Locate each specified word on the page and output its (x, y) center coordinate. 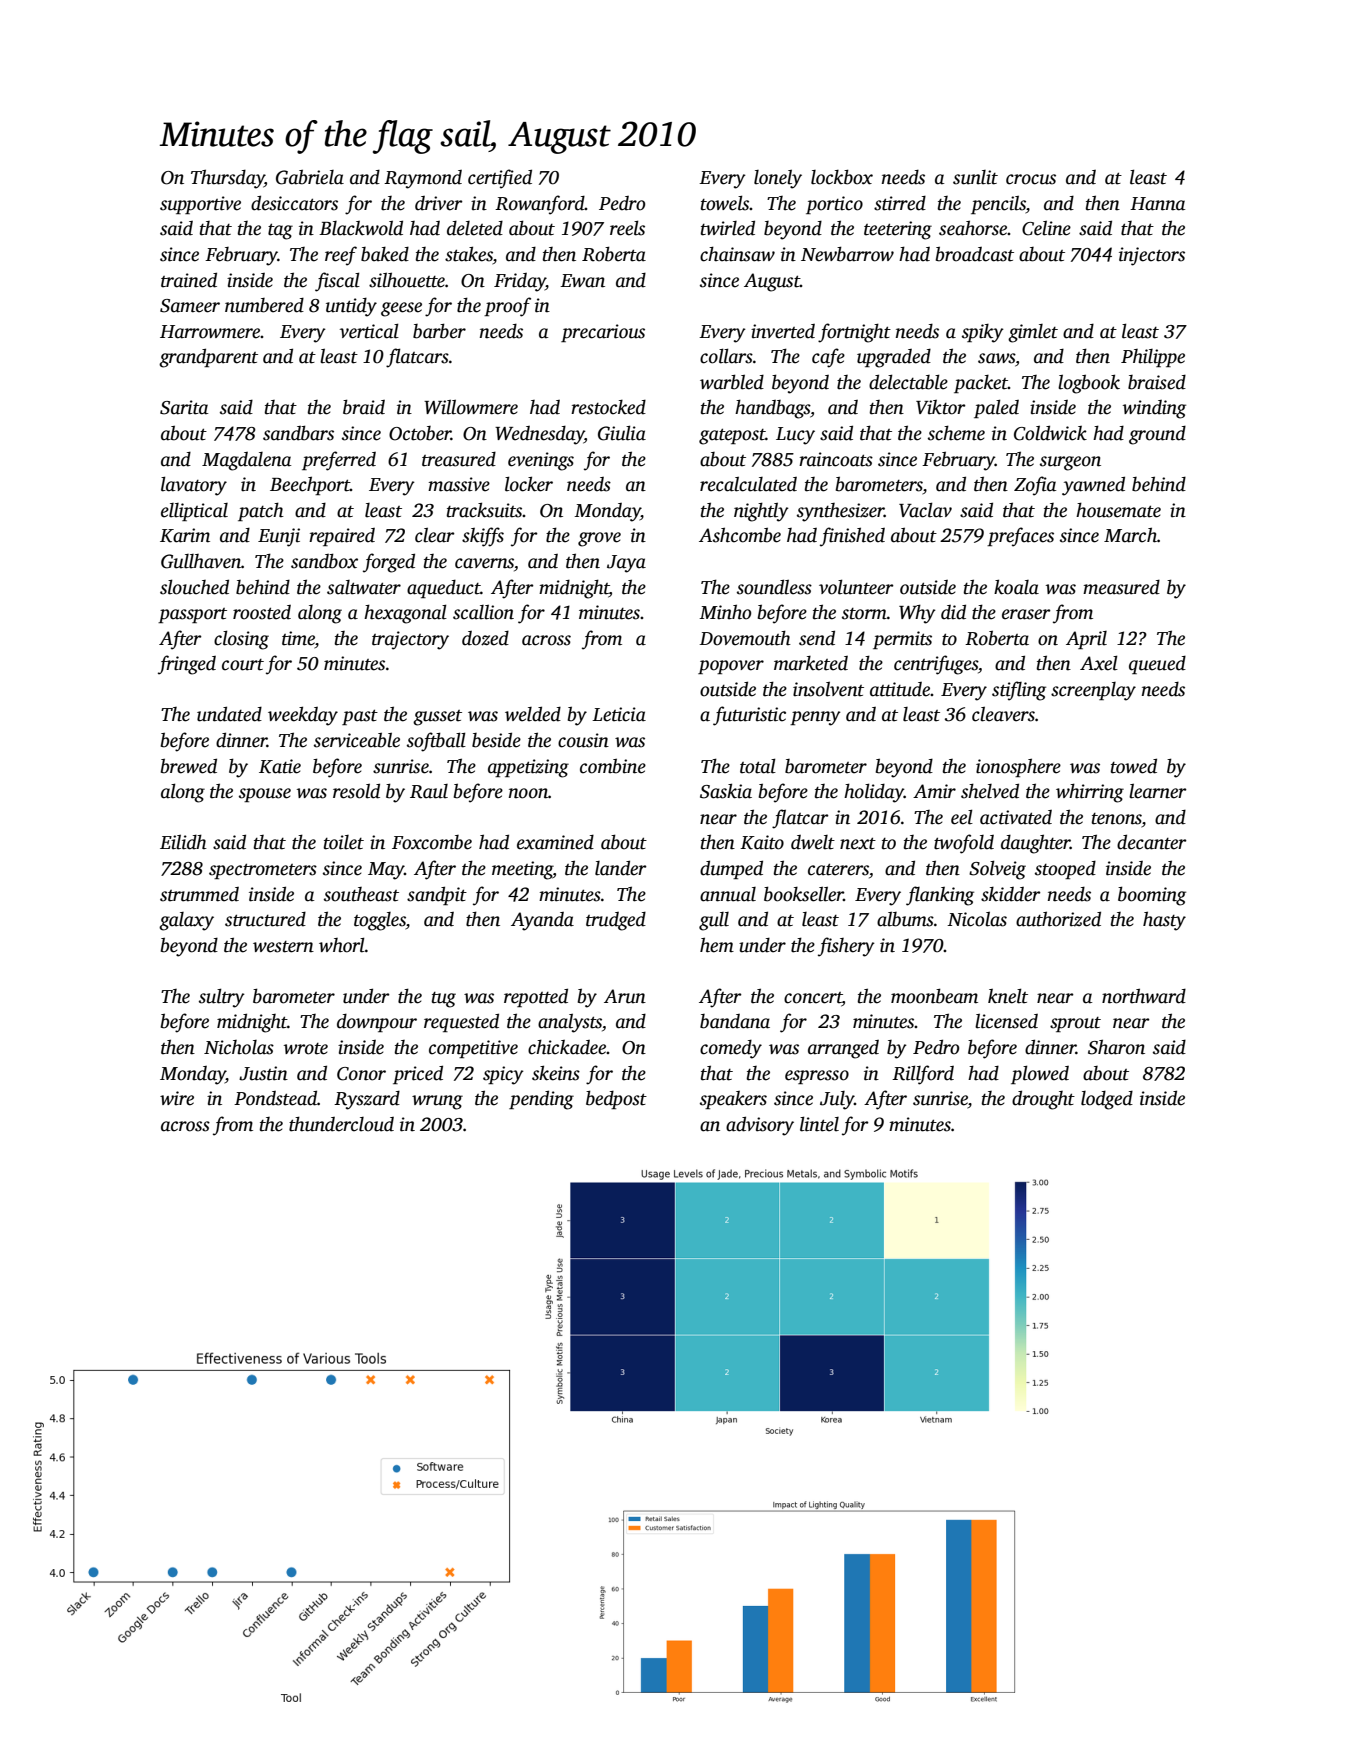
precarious (603, 333)
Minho (725, 612)
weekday (303, 716)
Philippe (1153, 358)
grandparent (208, 358)
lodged (1107, 1100)
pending (541, 1100)
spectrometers (263, 871)
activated (1016, 817)
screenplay (1093, 691)
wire (177, 1098)
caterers (838, 869)
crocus (1031, 179)
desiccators (294, 203)
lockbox (842, 177)
